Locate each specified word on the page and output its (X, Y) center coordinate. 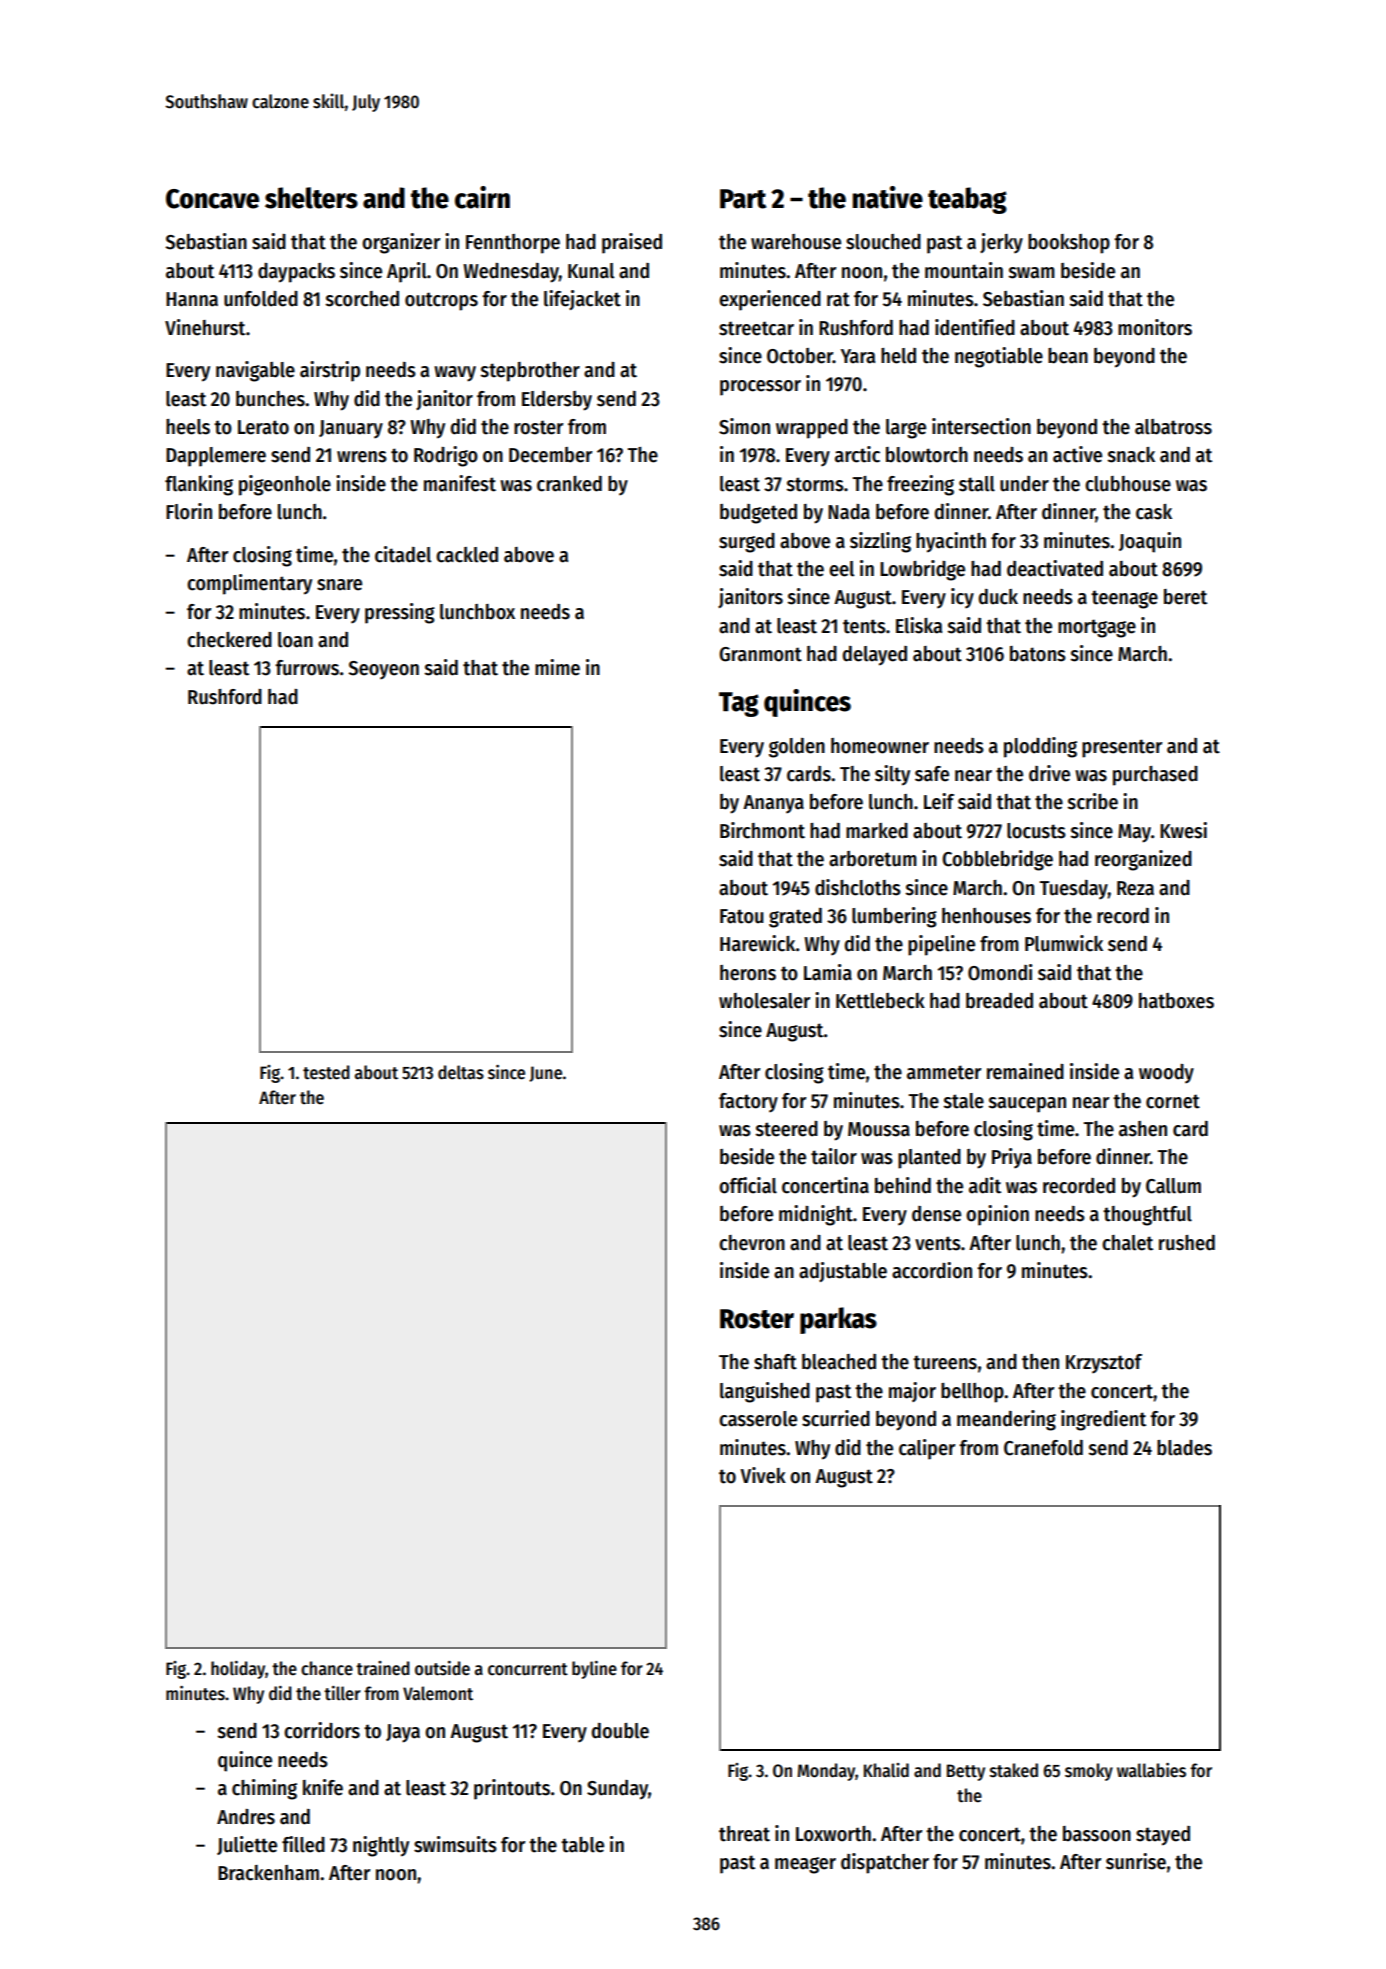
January (351, 429)
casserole (758, 1419)
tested (326, 1072)
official (748, 1185)
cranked (569, 484)
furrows (307, 668)
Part (743, 199)
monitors (1155, 327)
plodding (1040, 747)
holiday (238, 1670)
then (1040, 1362)
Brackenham (268, 1873)
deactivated (1055, 568)
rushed (1187, 1243)
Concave (212, 199)
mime (557, 667)
